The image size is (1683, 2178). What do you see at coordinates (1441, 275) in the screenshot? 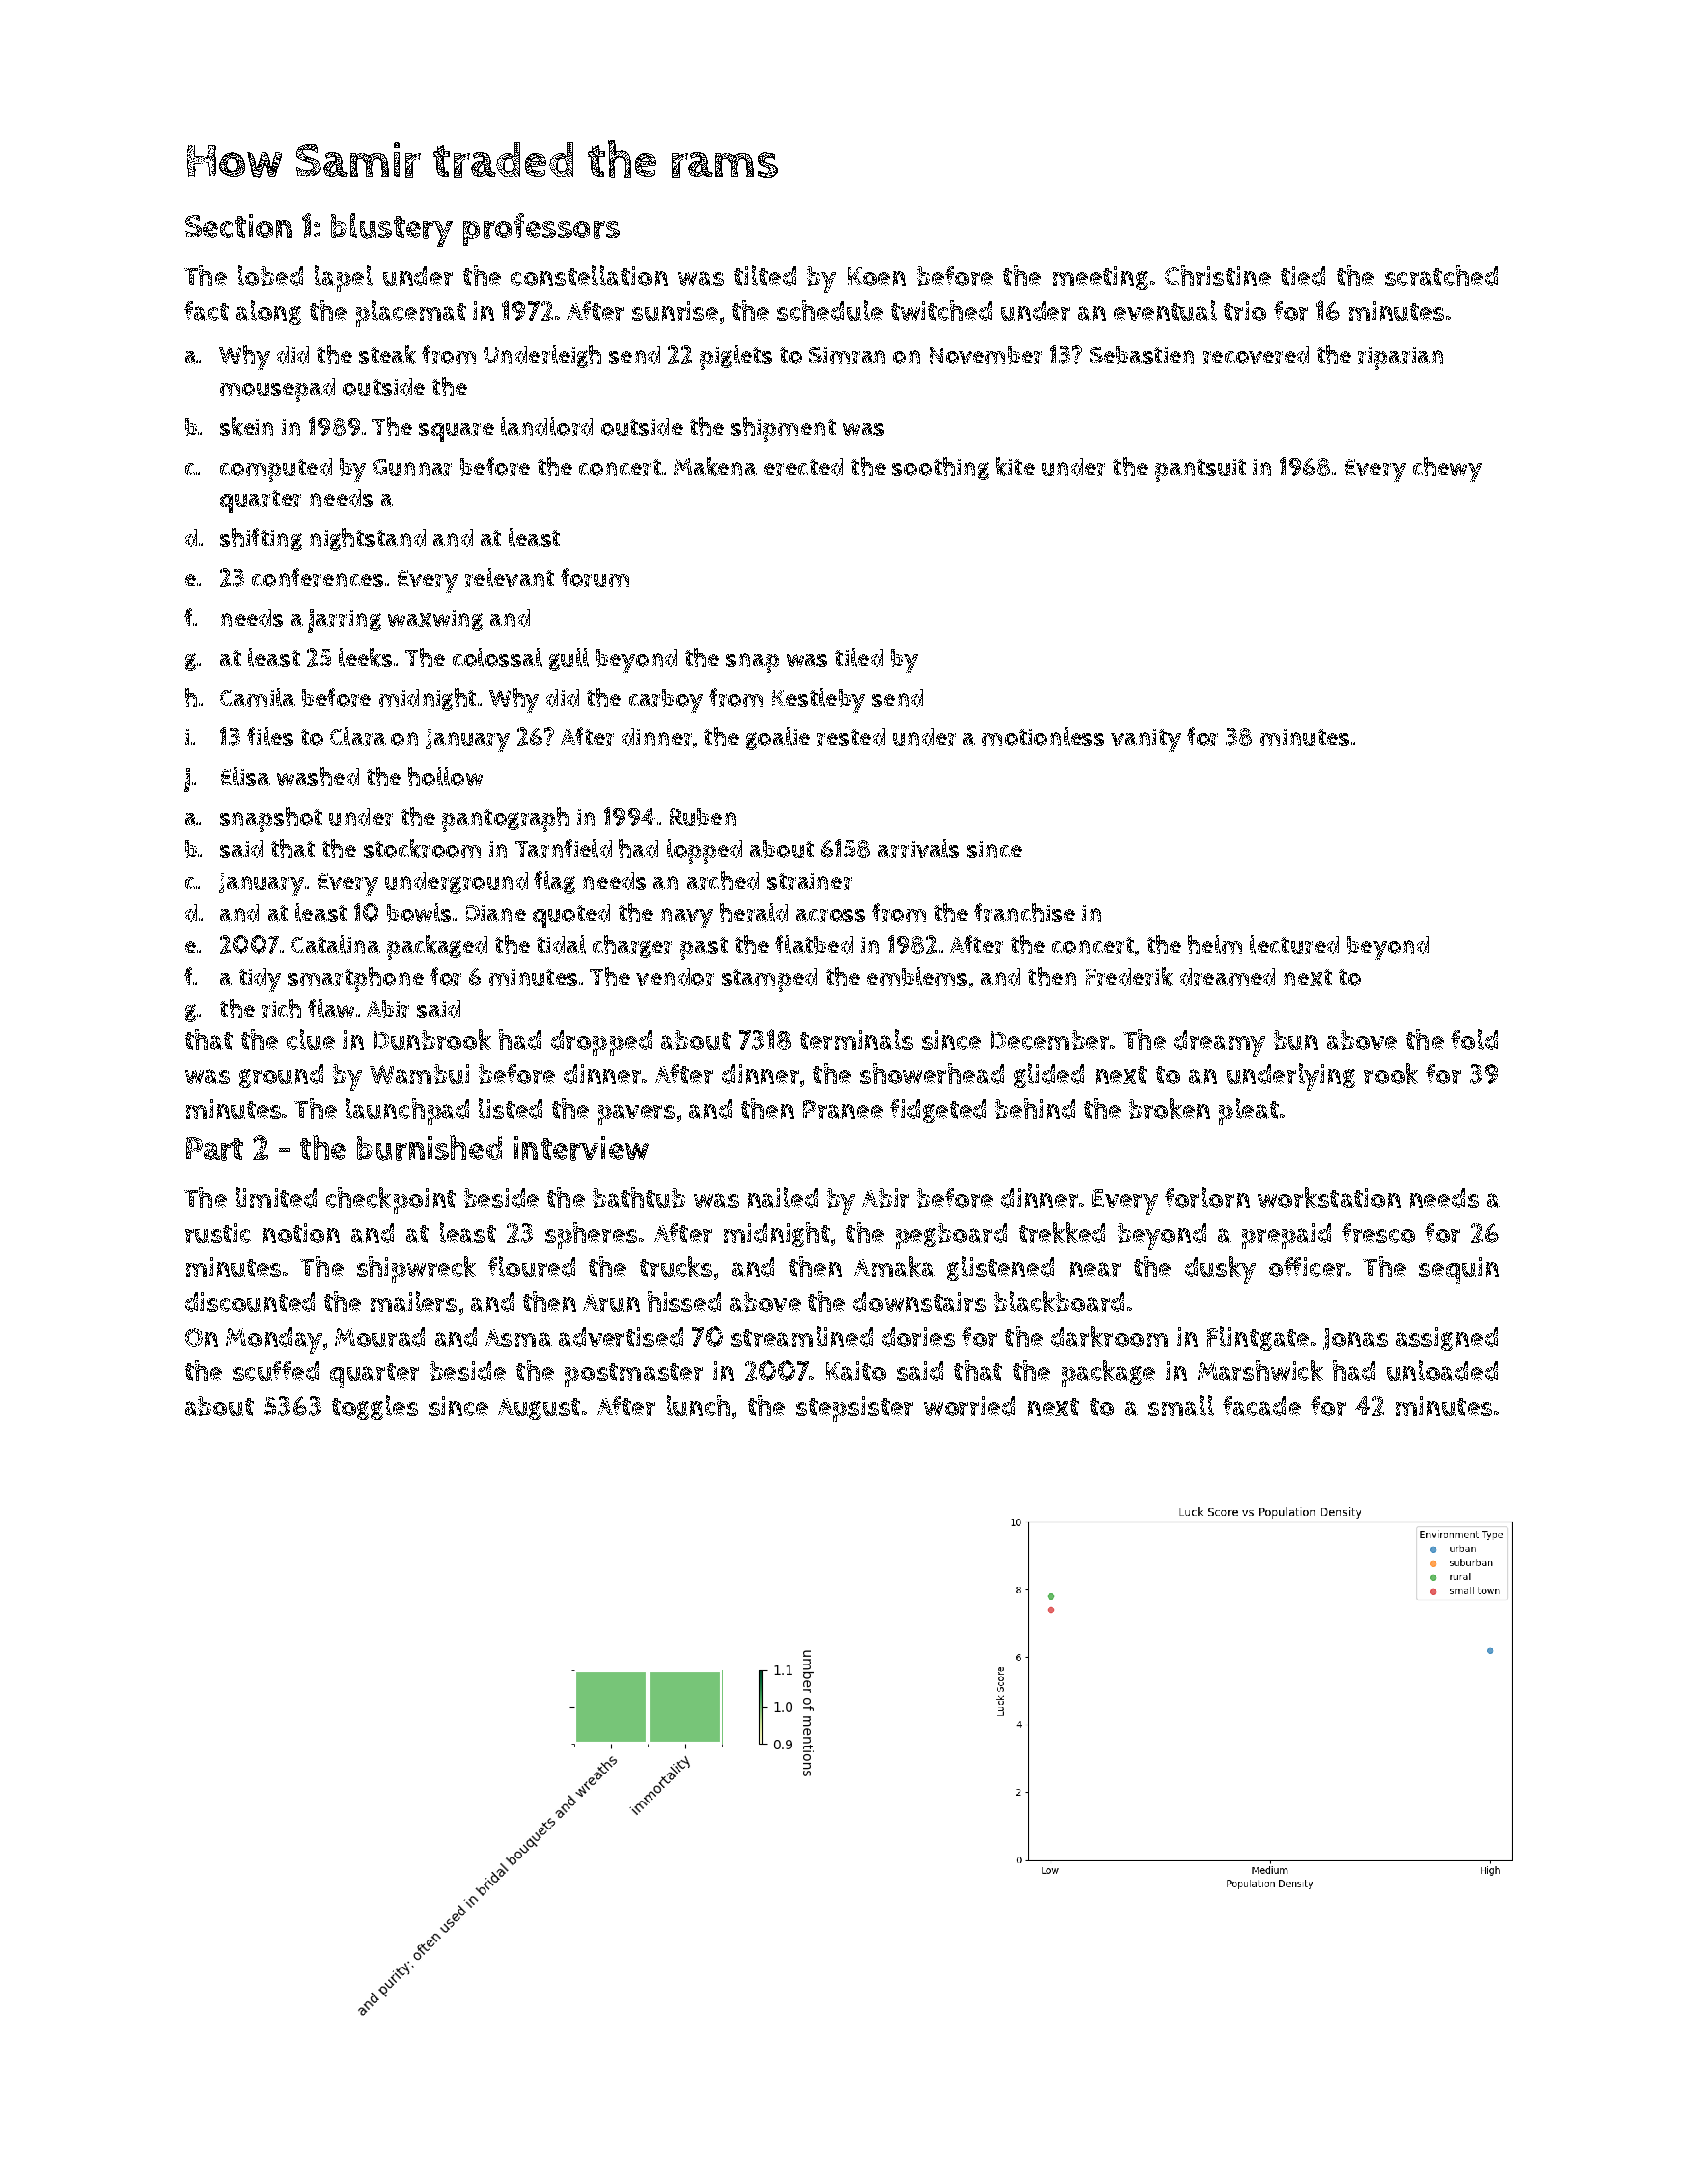
I see `scratched` at bounding box center [1441, 275].
